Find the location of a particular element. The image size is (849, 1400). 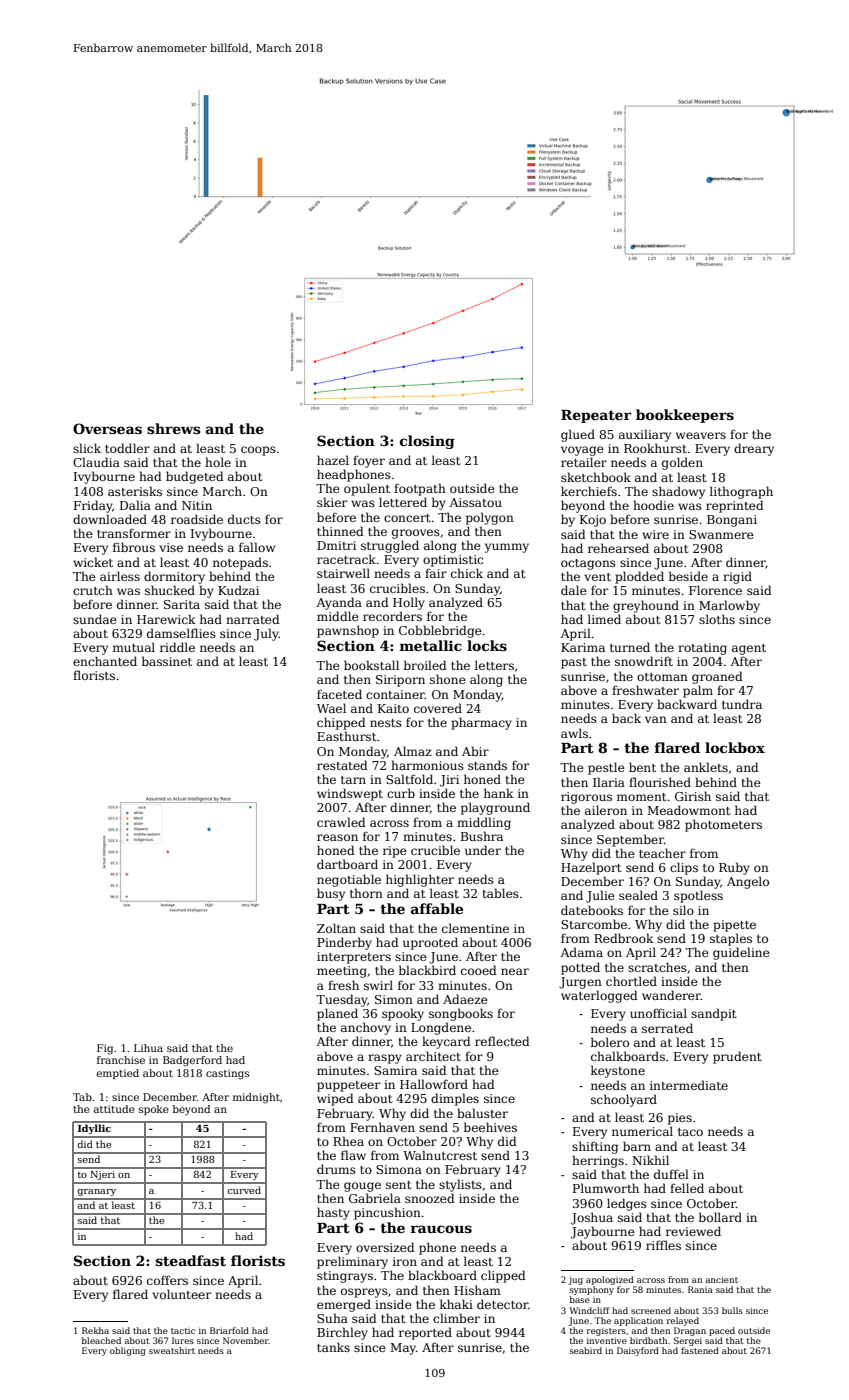

sweatshirt is located at coordinates (172, 1350).
